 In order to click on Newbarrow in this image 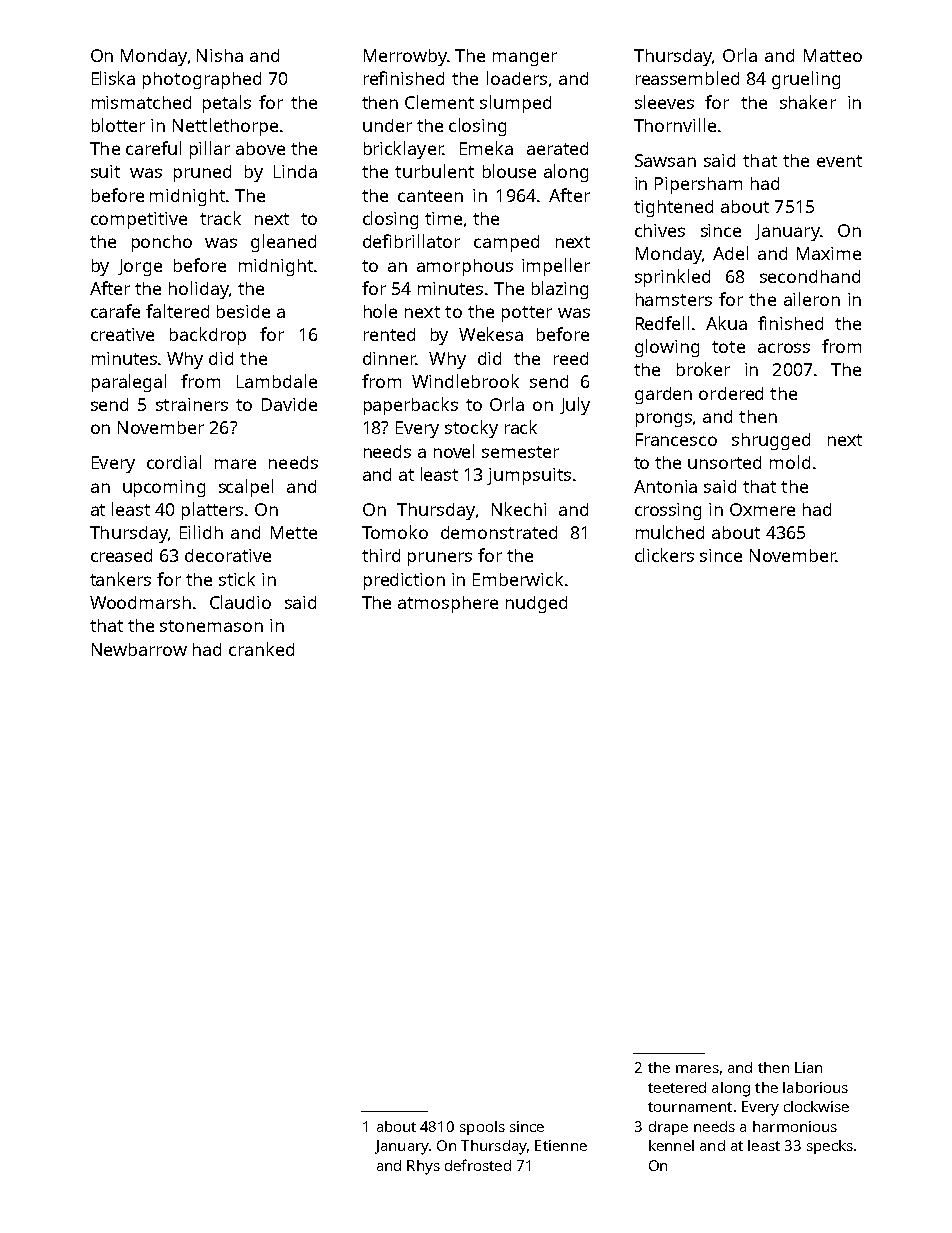, I will do `click(139, 649)`.
